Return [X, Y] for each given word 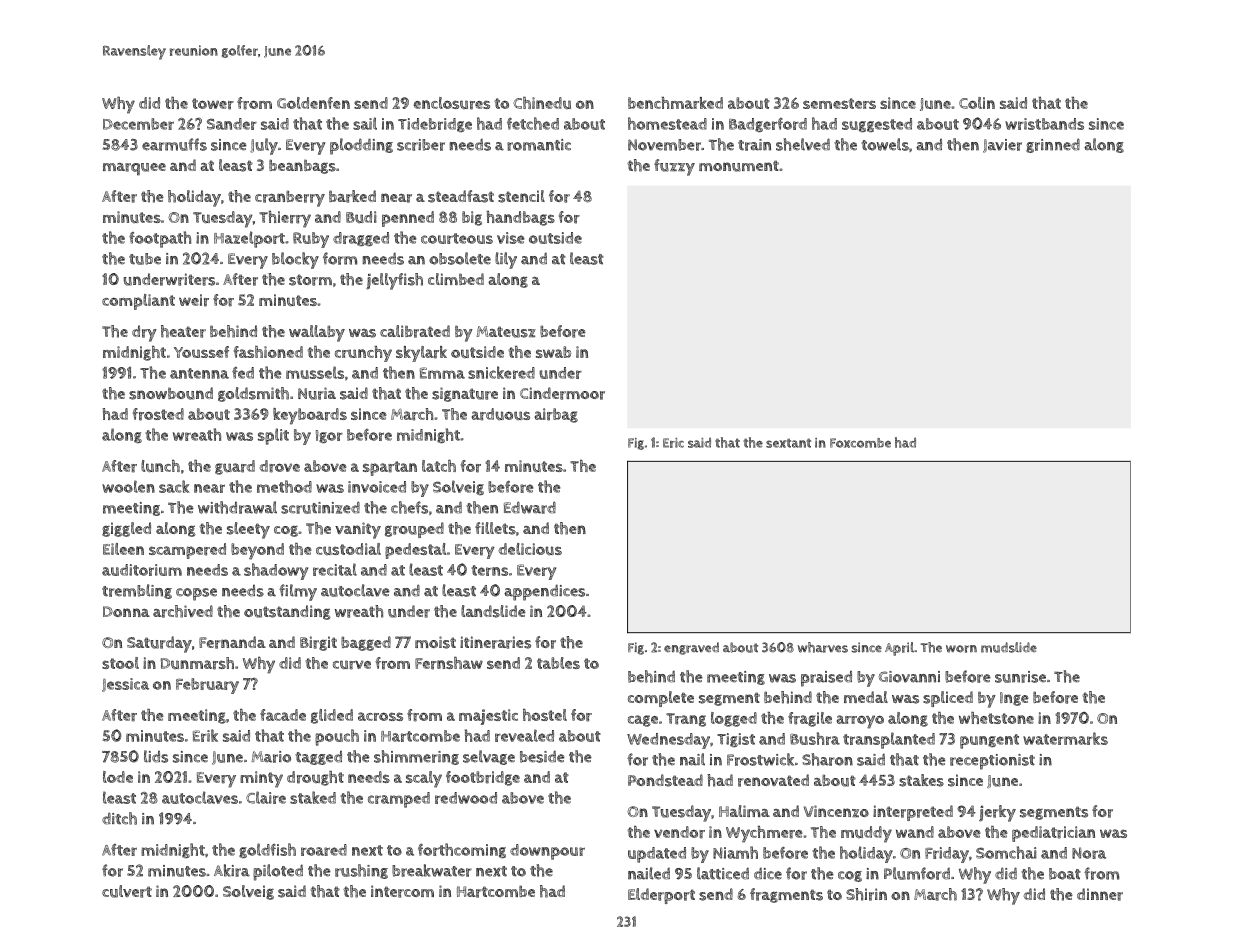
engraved [691, 648]
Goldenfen [313, 103]
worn [961, 649]
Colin [977, 103]
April [899, 649]
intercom [402, 891]
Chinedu [542, 103]
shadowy [276, 571]
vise [511, 238]
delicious [530, 549]
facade [283, 715]
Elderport [661, 896]
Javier [1002, 146]
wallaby [317, 333]
